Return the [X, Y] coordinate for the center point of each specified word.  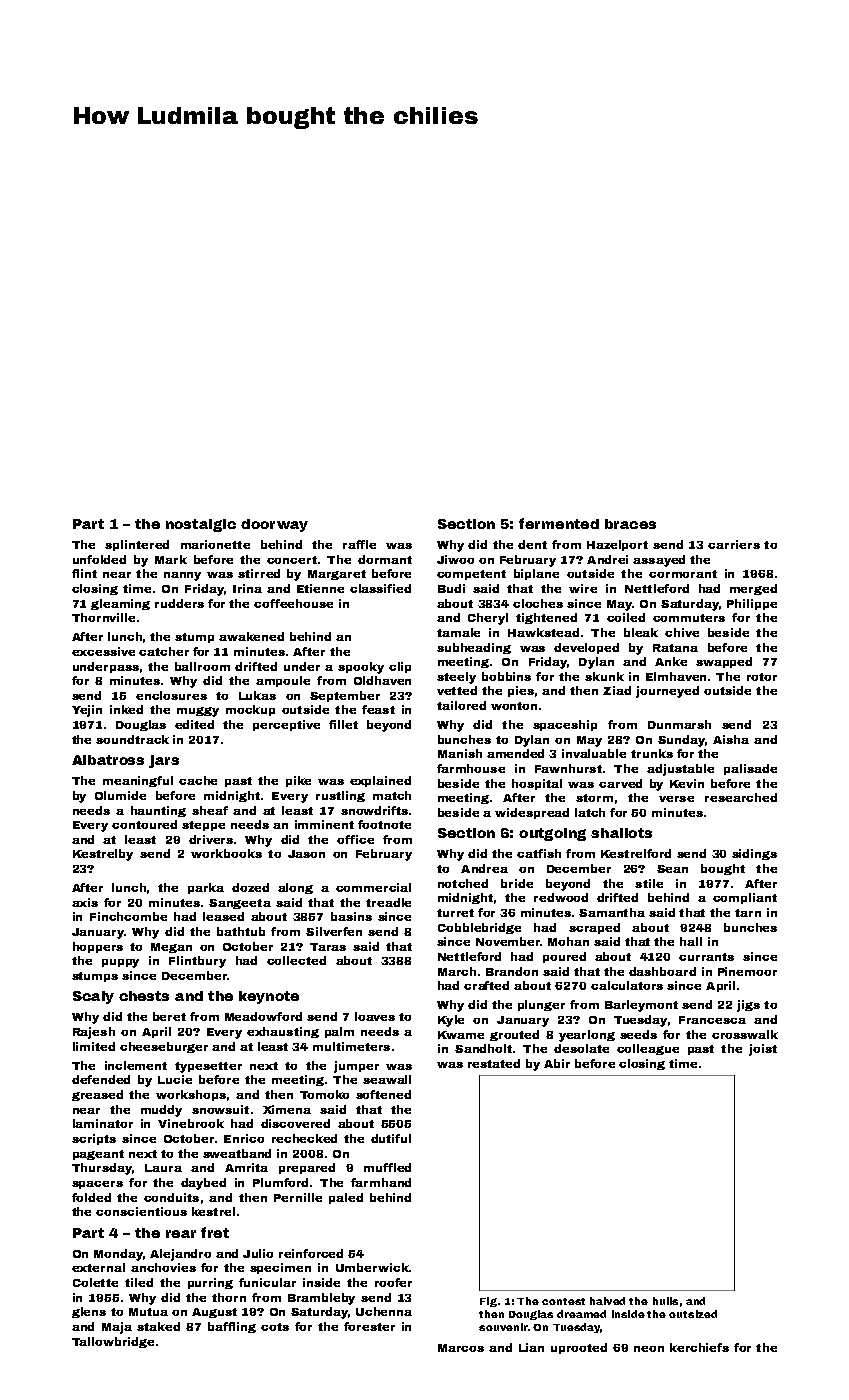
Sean [672, 869]
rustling [340, 796]
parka [206, 888]
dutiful [391, 1138]
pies [521, 691]
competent [471, 575]
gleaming [120, 604]
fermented [559, 523]
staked [158, 1326]
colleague [648, 1049]
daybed [203, 1184]
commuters [689, 618]
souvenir [503, 1327]
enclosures [171, 695]
